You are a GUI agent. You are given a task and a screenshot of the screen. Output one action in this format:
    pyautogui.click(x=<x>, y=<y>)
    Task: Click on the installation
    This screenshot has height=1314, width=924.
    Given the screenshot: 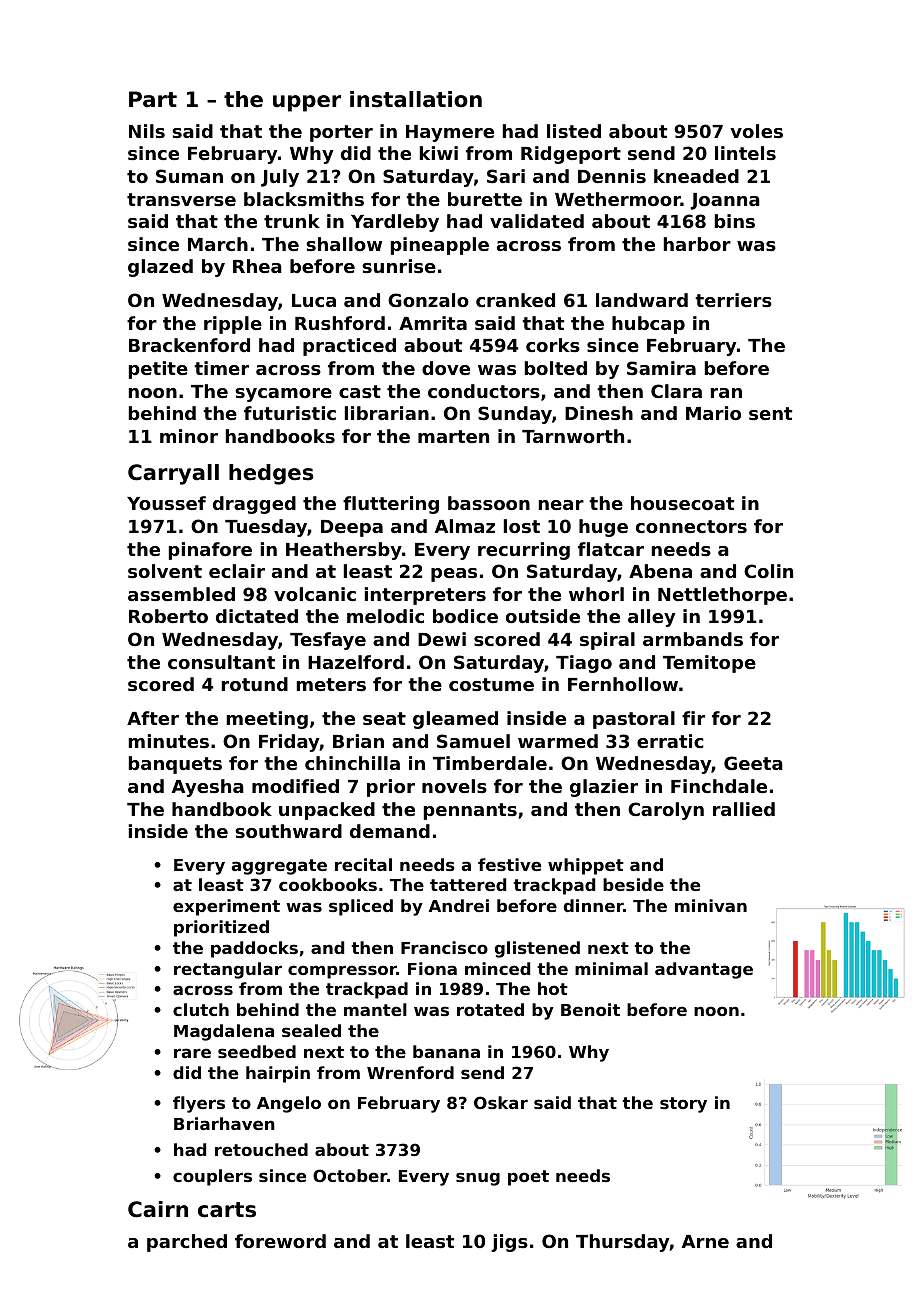 What is the action you would take?
    pyautogui.click(x=416, y=99)
